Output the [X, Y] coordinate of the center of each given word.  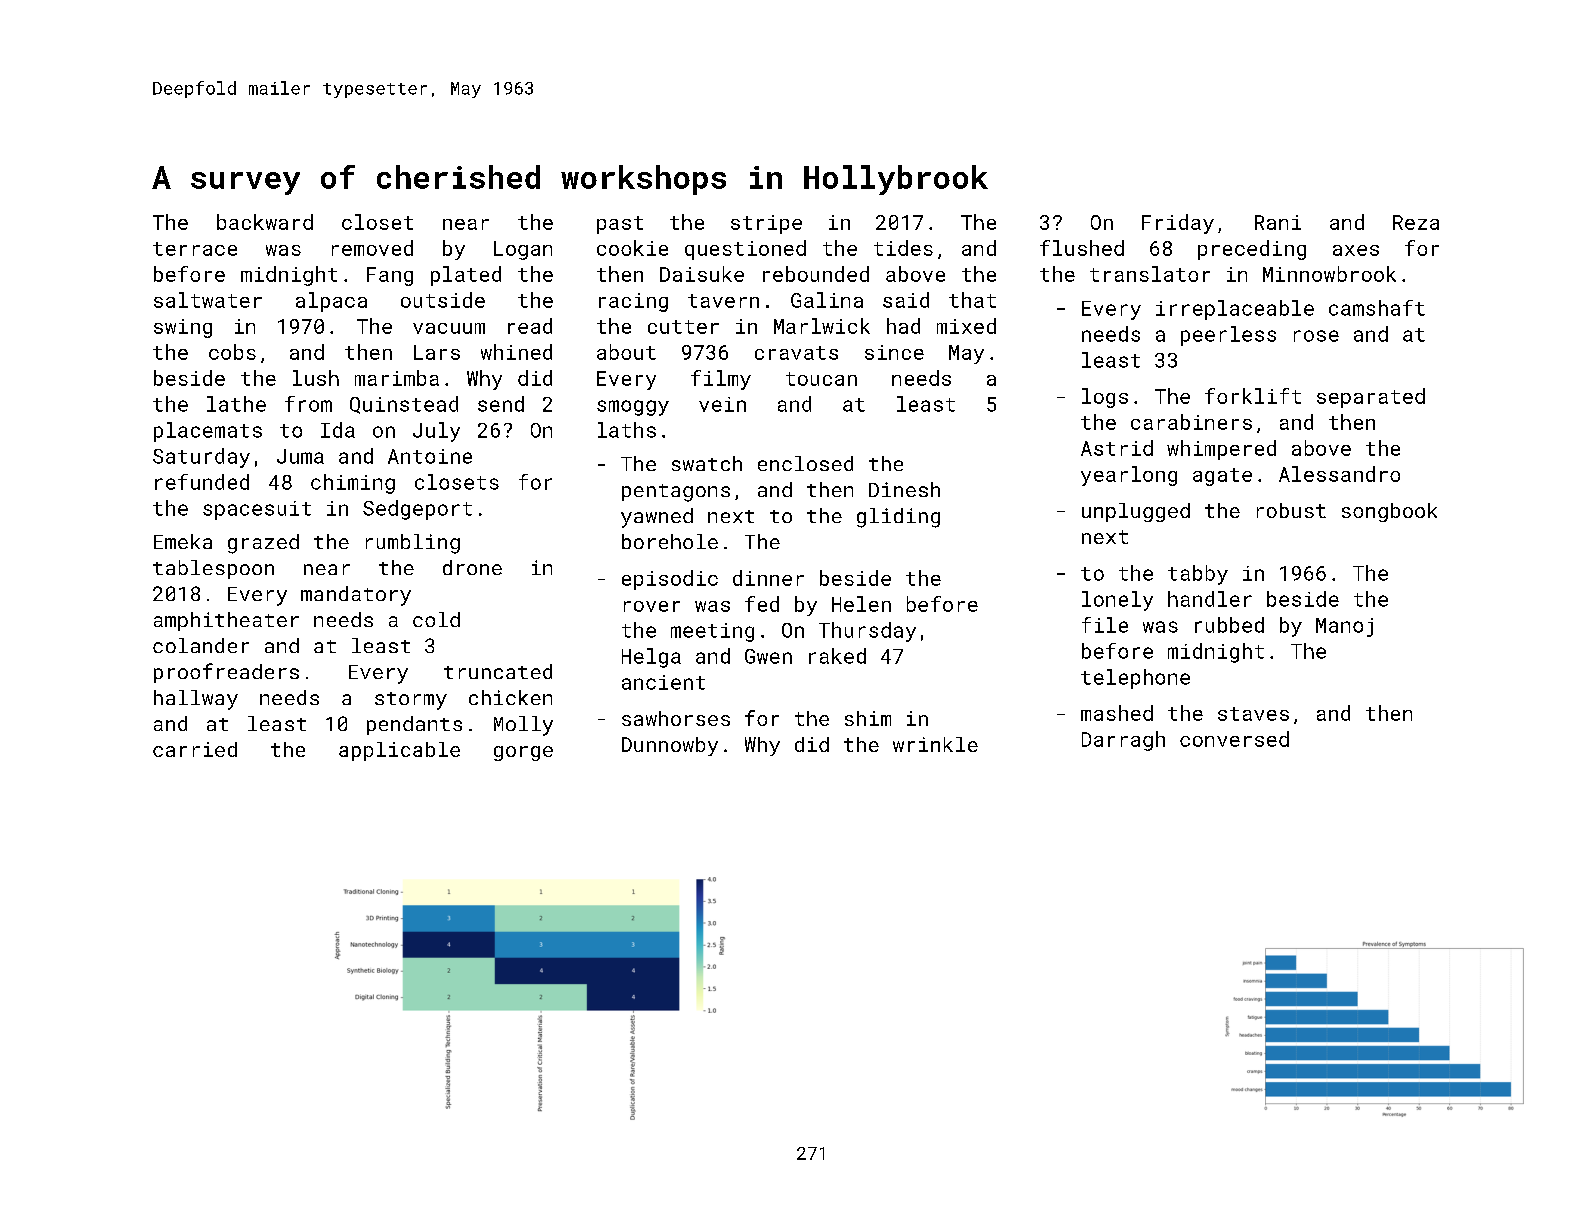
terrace [195, 249]
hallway [196, 700]
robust [1291, 510]
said [906, 300]
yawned [657, 518]
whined [516, 352]
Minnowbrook [1329, 274]
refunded [202, 482]
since [894, 352]
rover [652, 606]
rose [1316, 336]
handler [1210, 599]
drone [472, 567]
